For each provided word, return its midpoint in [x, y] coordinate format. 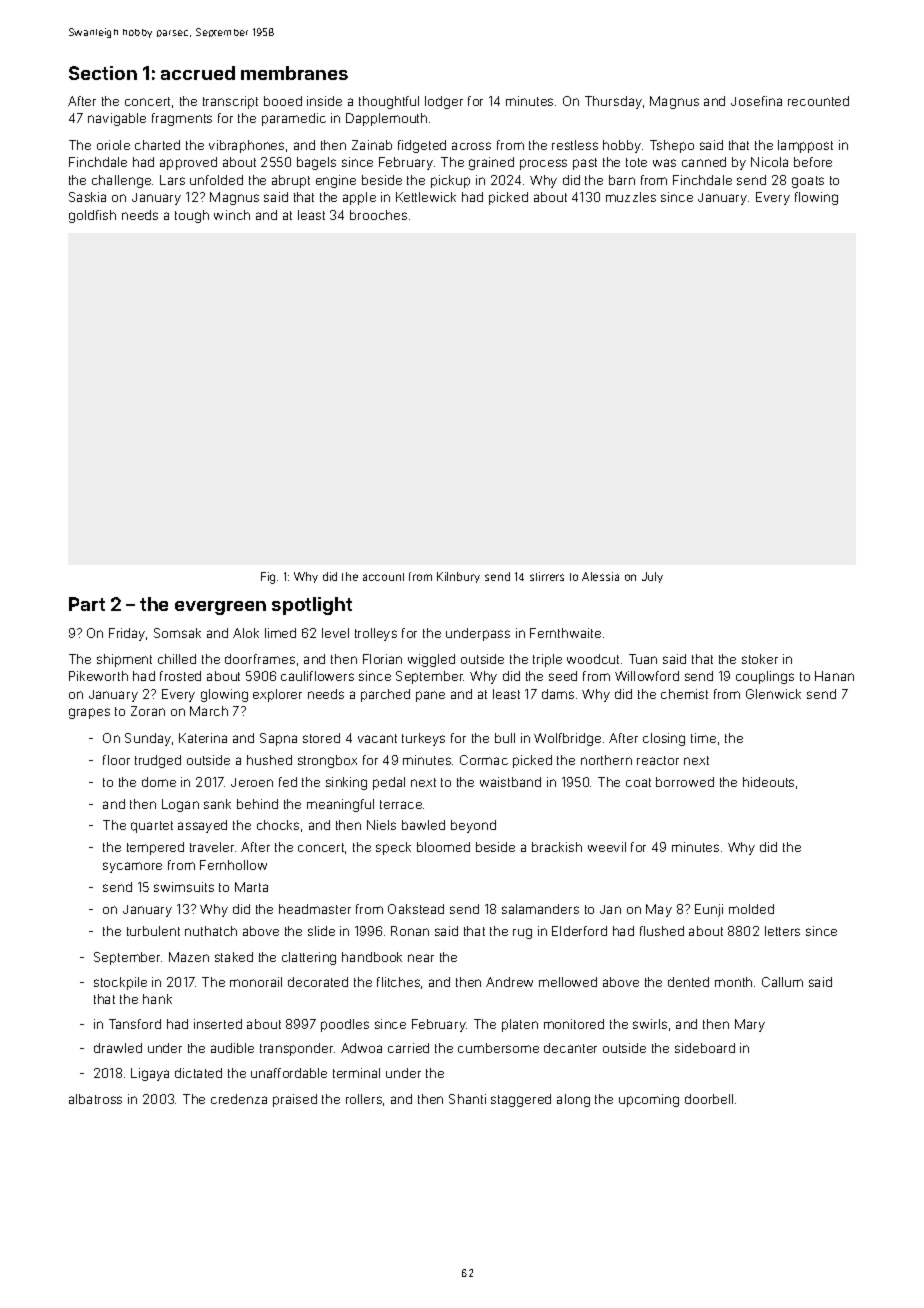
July [652, 577]
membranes [294, 73]
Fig [268, 578]
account [383, 577]
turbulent [153, 931]
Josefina [756, 101]
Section [103, 73]
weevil [607, 847]
